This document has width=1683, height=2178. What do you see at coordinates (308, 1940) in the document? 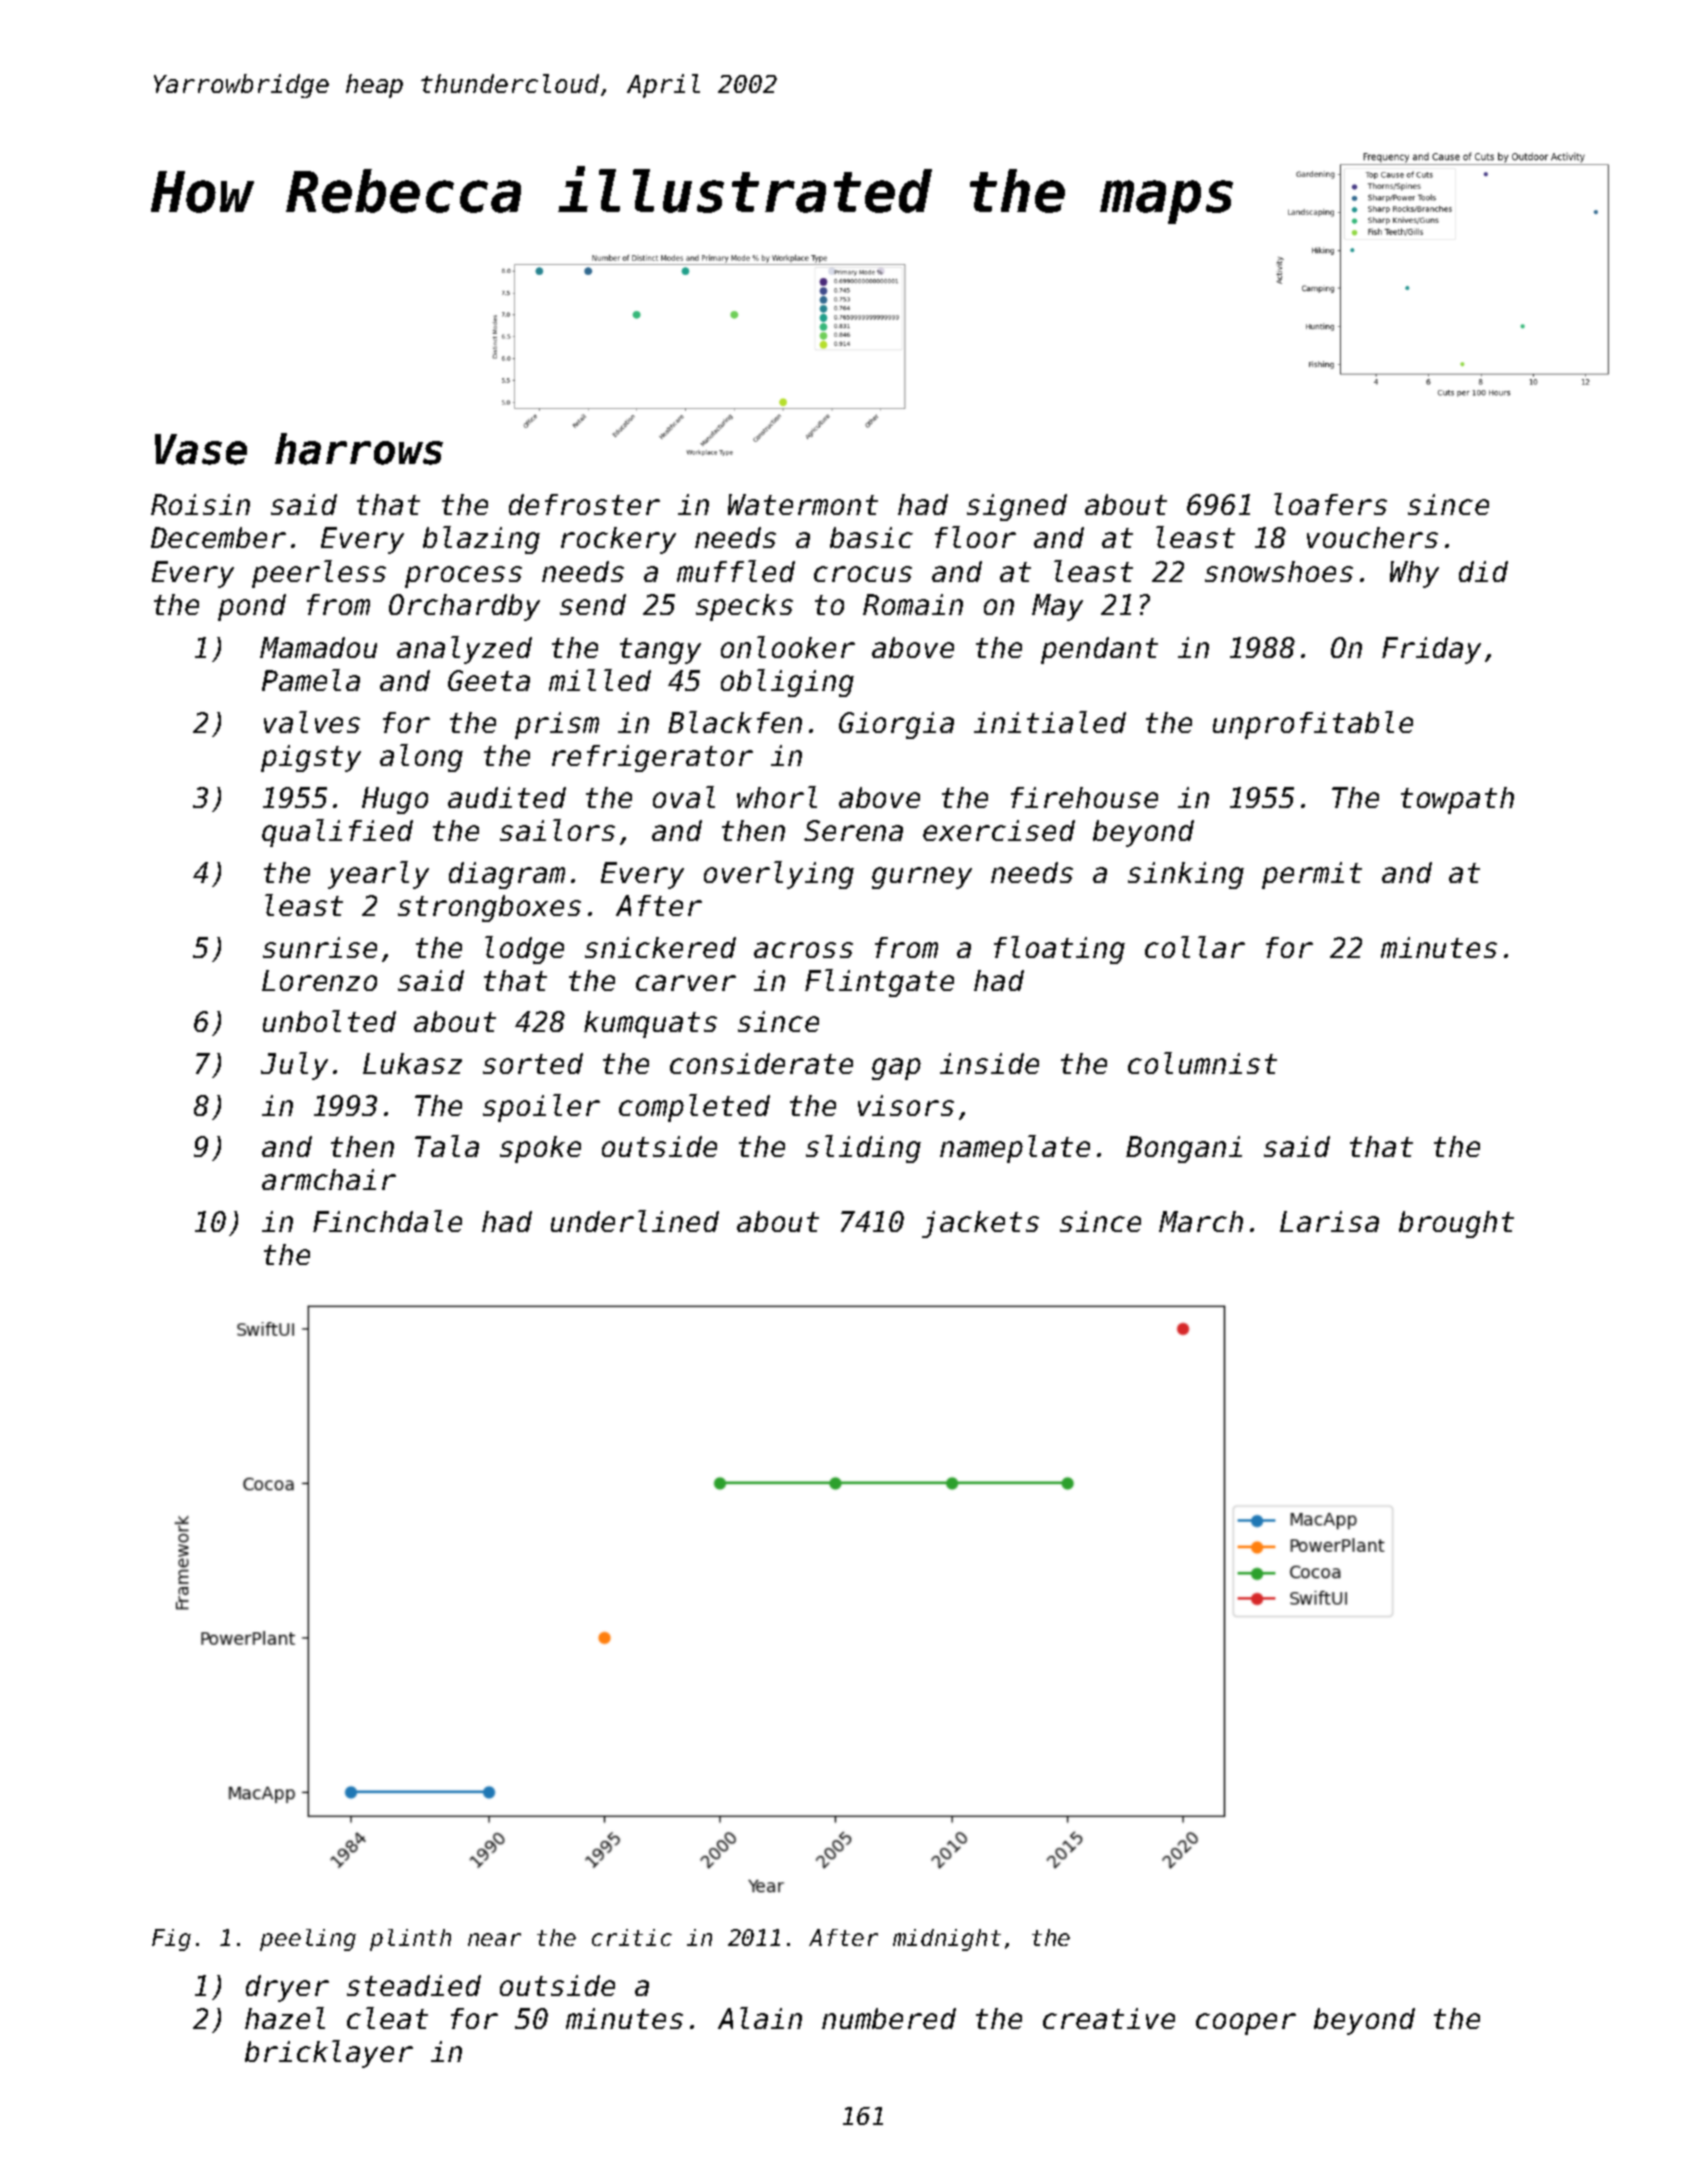
I see `peeling` at bounding box center [308, 1940].
